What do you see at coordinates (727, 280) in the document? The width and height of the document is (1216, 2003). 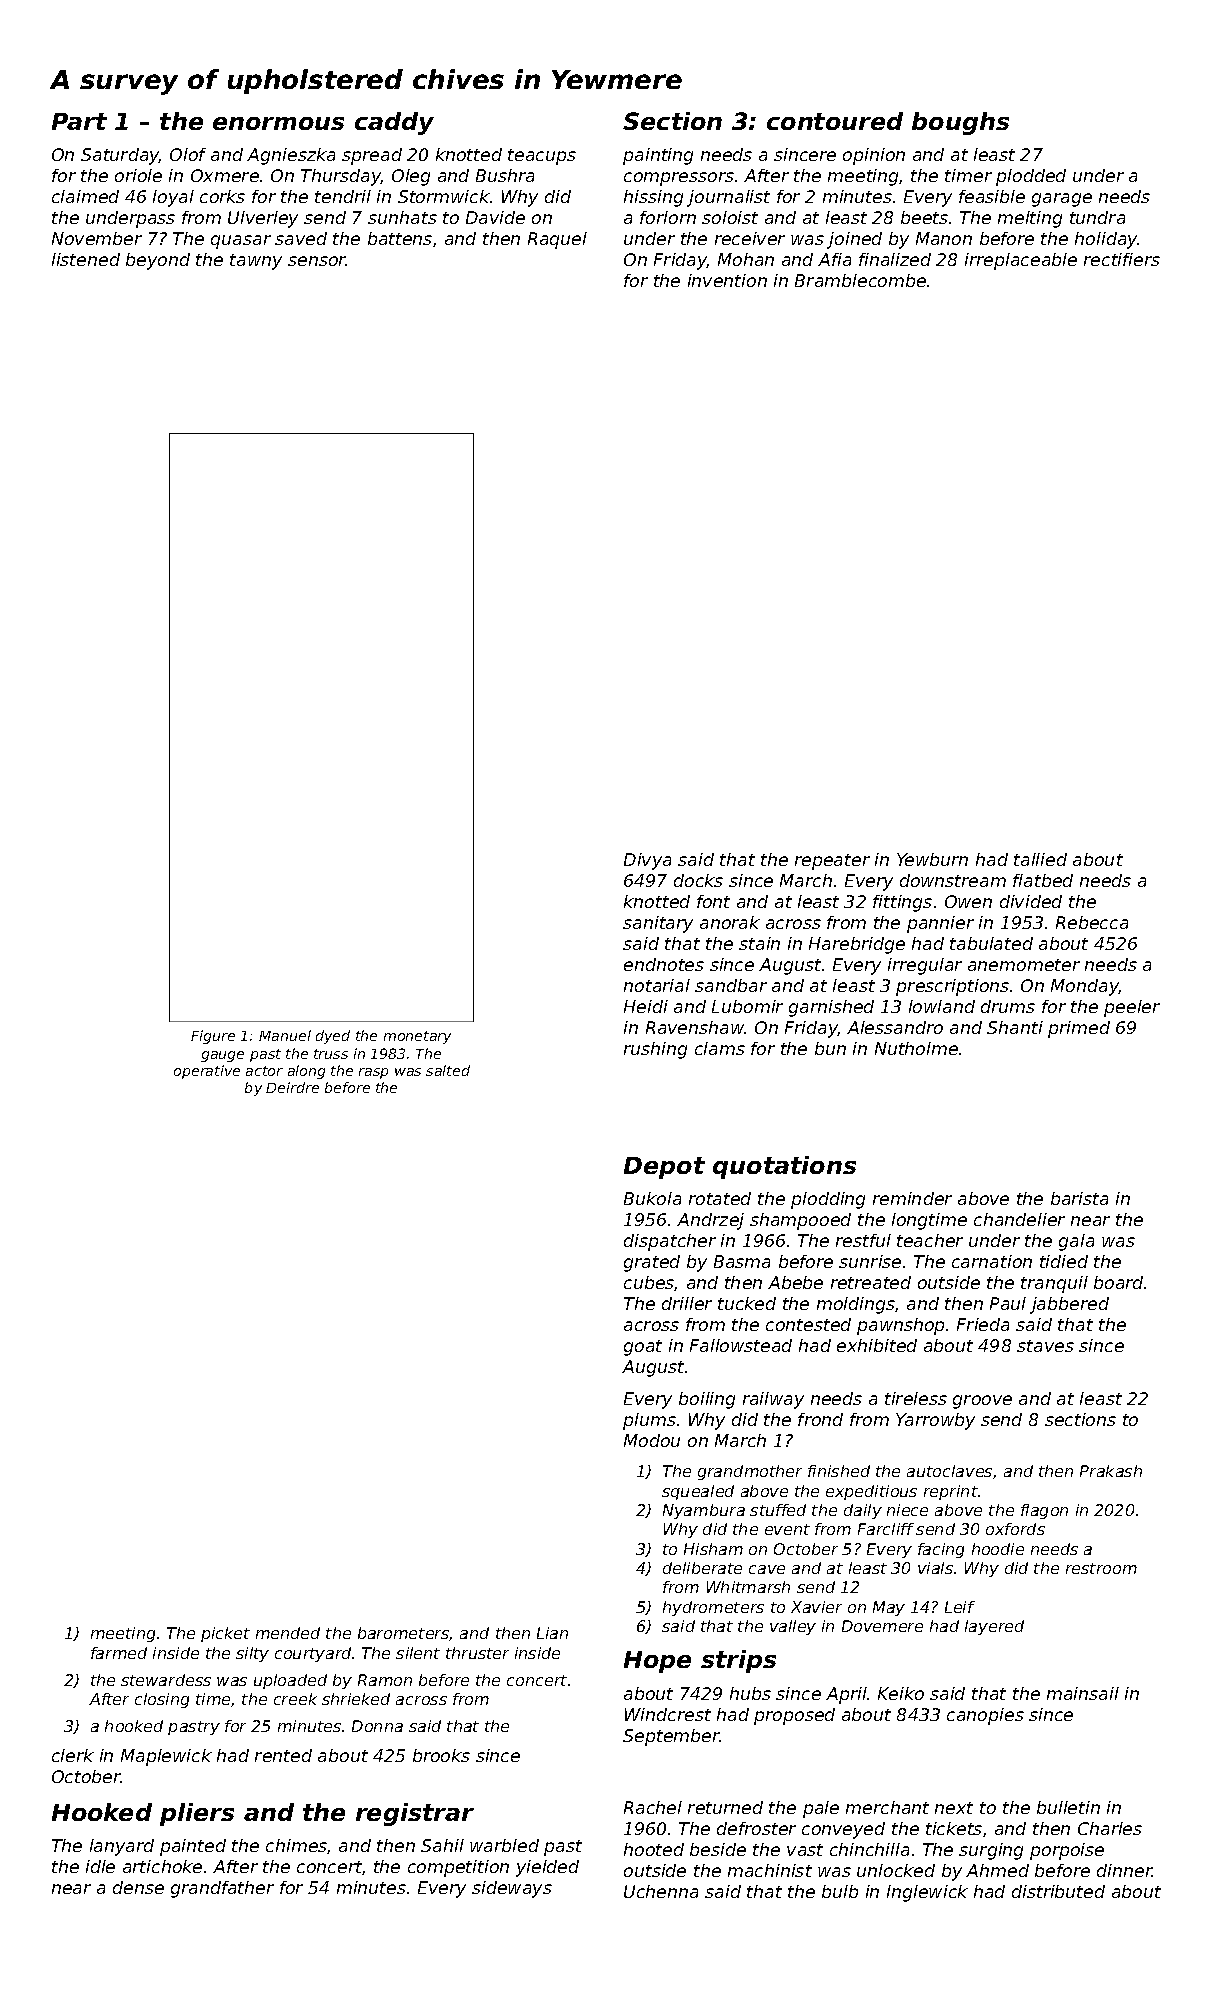 I see `invention` at bounding box center [727, 280].
